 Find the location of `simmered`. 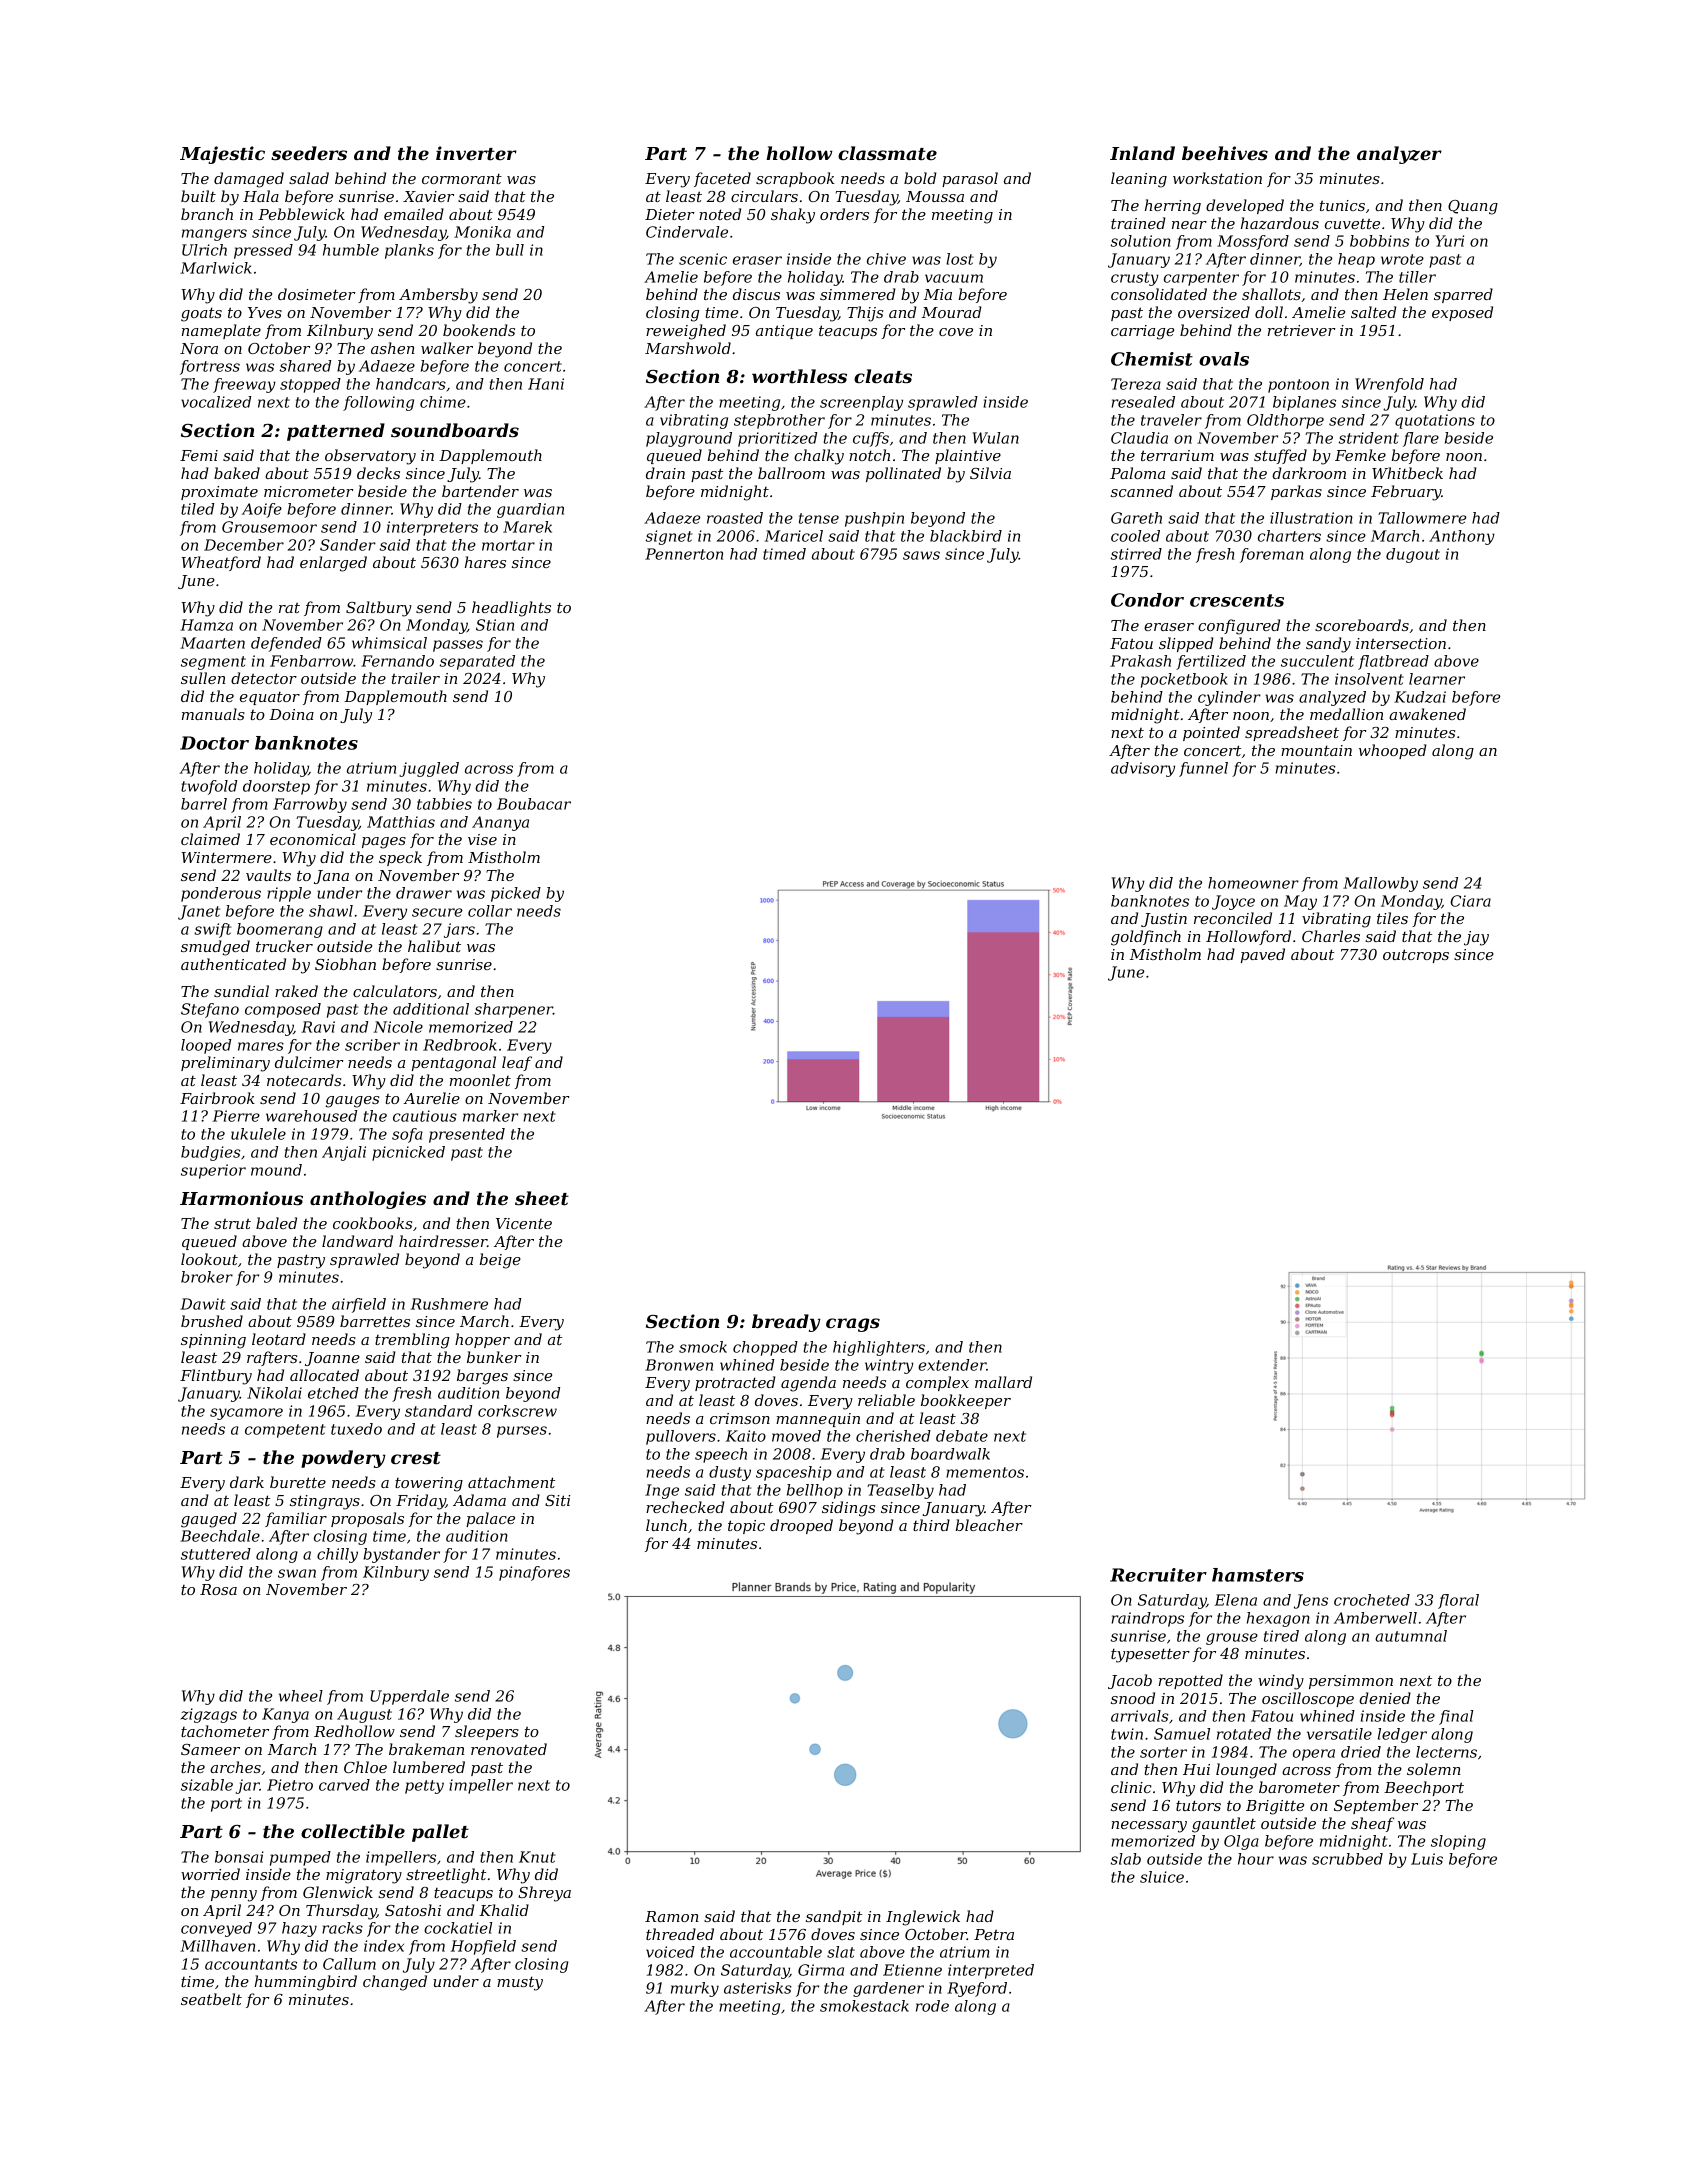

simmered is located at coordinates (858, 294).
